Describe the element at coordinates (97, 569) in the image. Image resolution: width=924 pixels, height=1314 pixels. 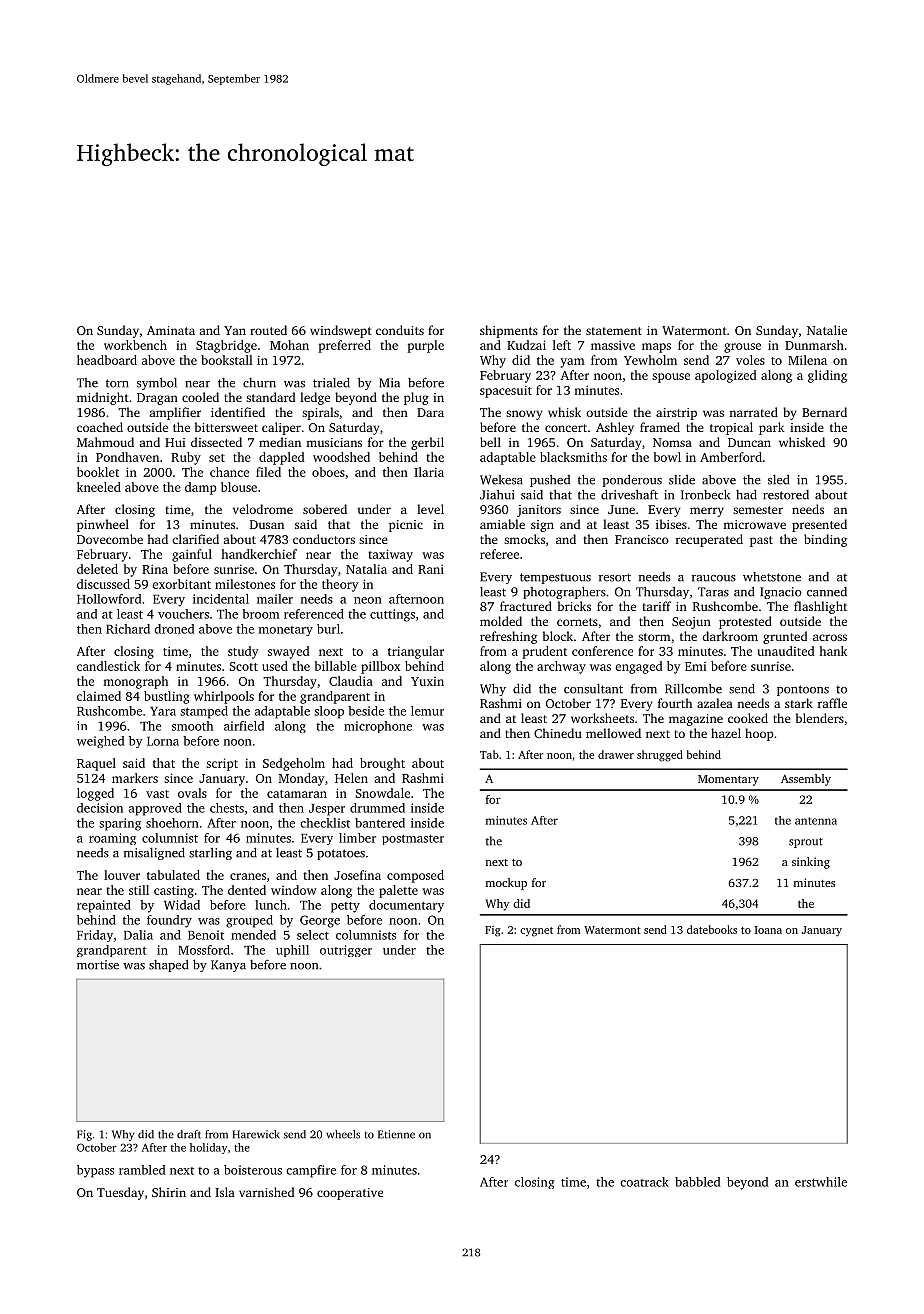
I see `deleted` at that location.
